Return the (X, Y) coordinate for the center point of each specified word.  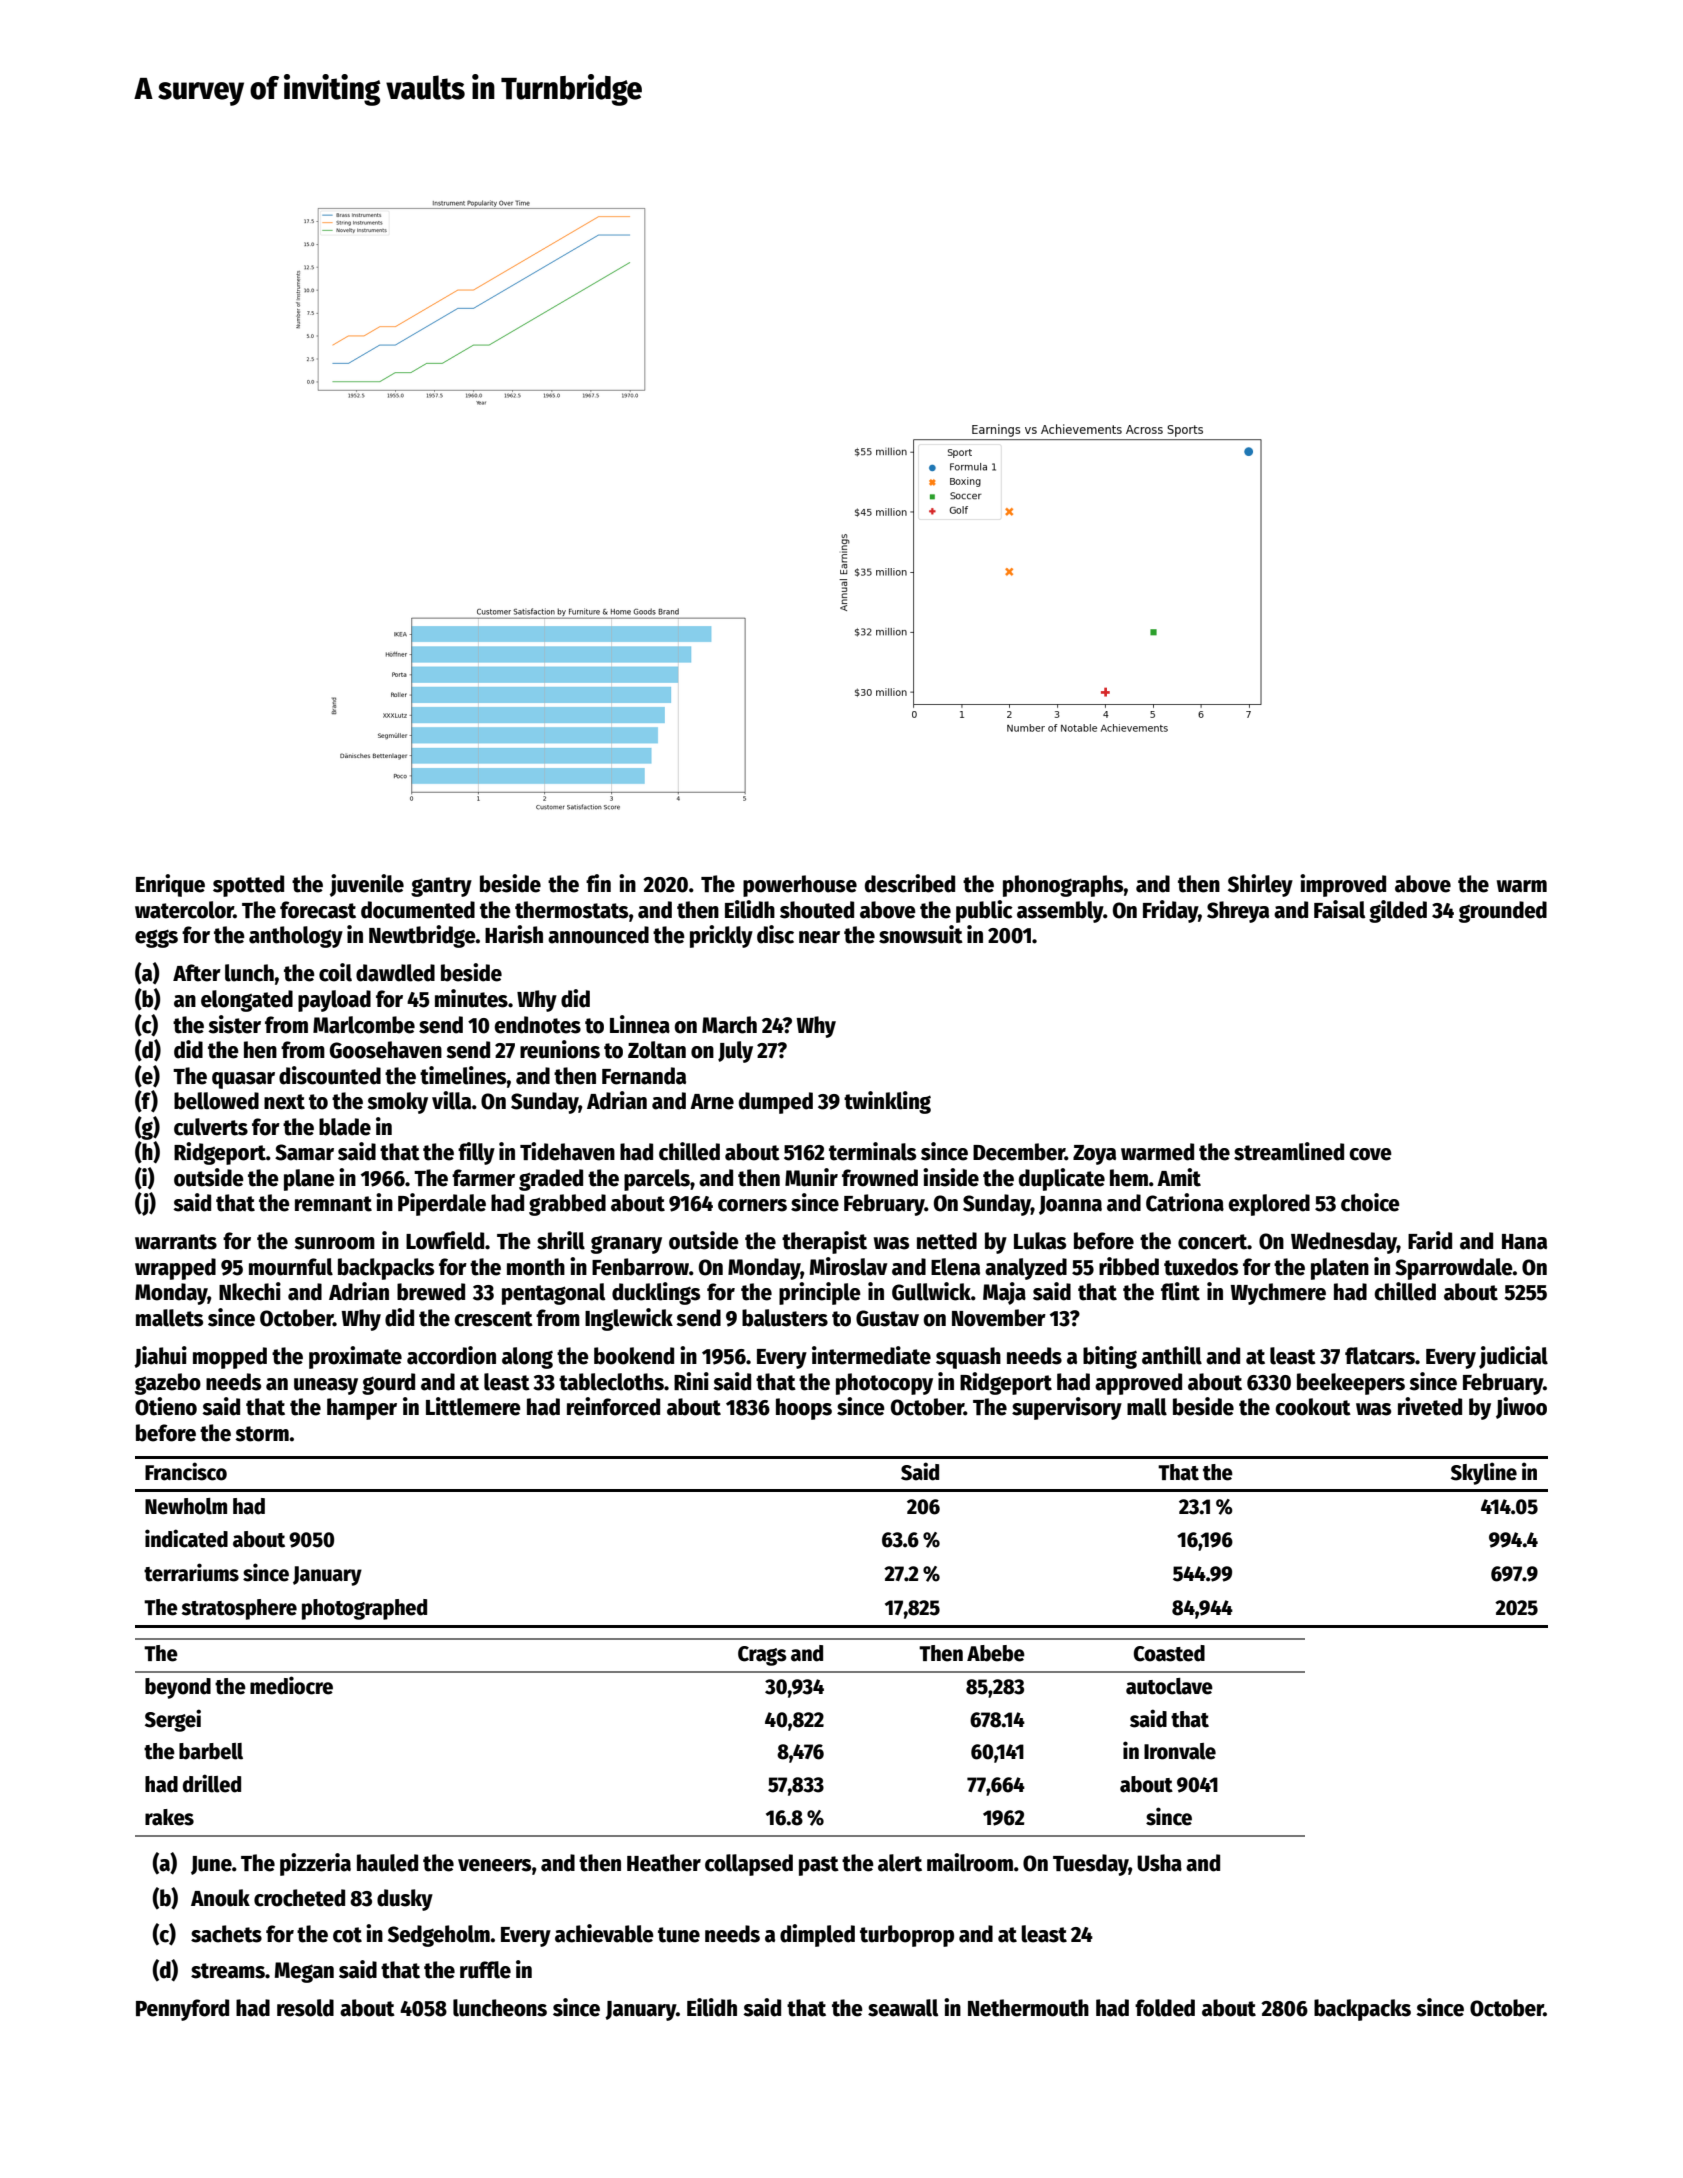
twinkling (887, 1102)
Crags (762, 1656)
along (527, 1358)
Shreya (1238, 912)
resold (305, 2008)
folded (1165, 2008)
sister (234, 1024)
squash (968, 1358)
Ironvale (1180, 1751)
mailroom (970, 1862)
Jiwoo (1521, 1408)
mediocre (291, 1685)
